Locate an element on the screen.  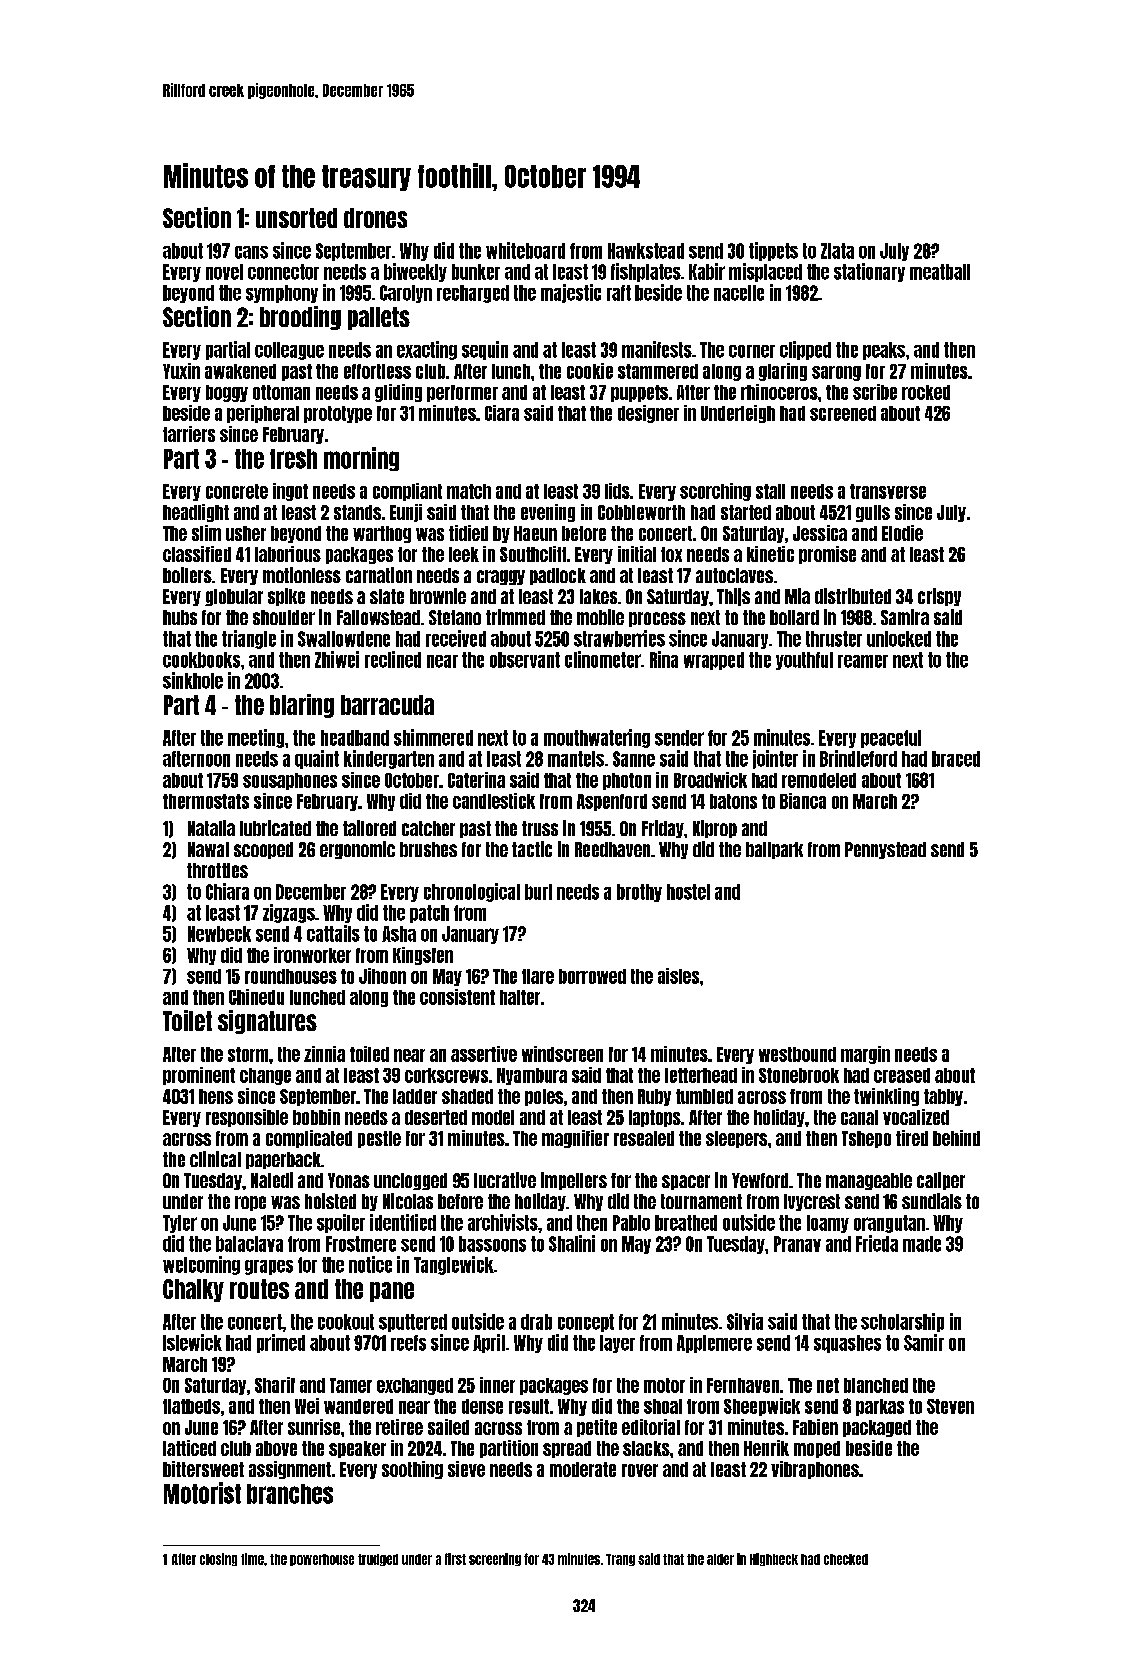
bittersweet is located at coordinates (203, 1469).
